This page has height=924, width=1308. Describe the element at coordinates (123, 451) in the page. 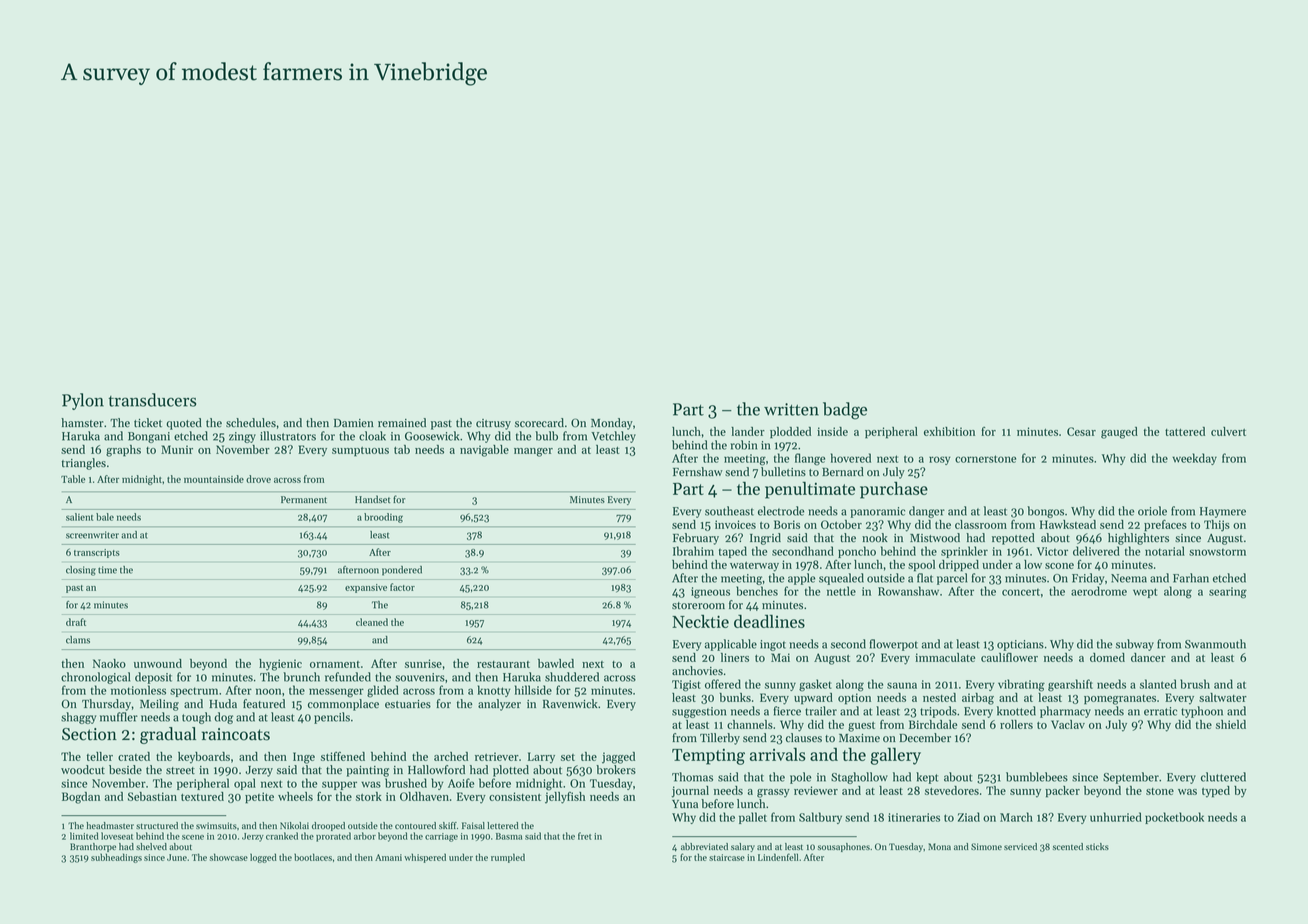

I see `graphs` at that location.
